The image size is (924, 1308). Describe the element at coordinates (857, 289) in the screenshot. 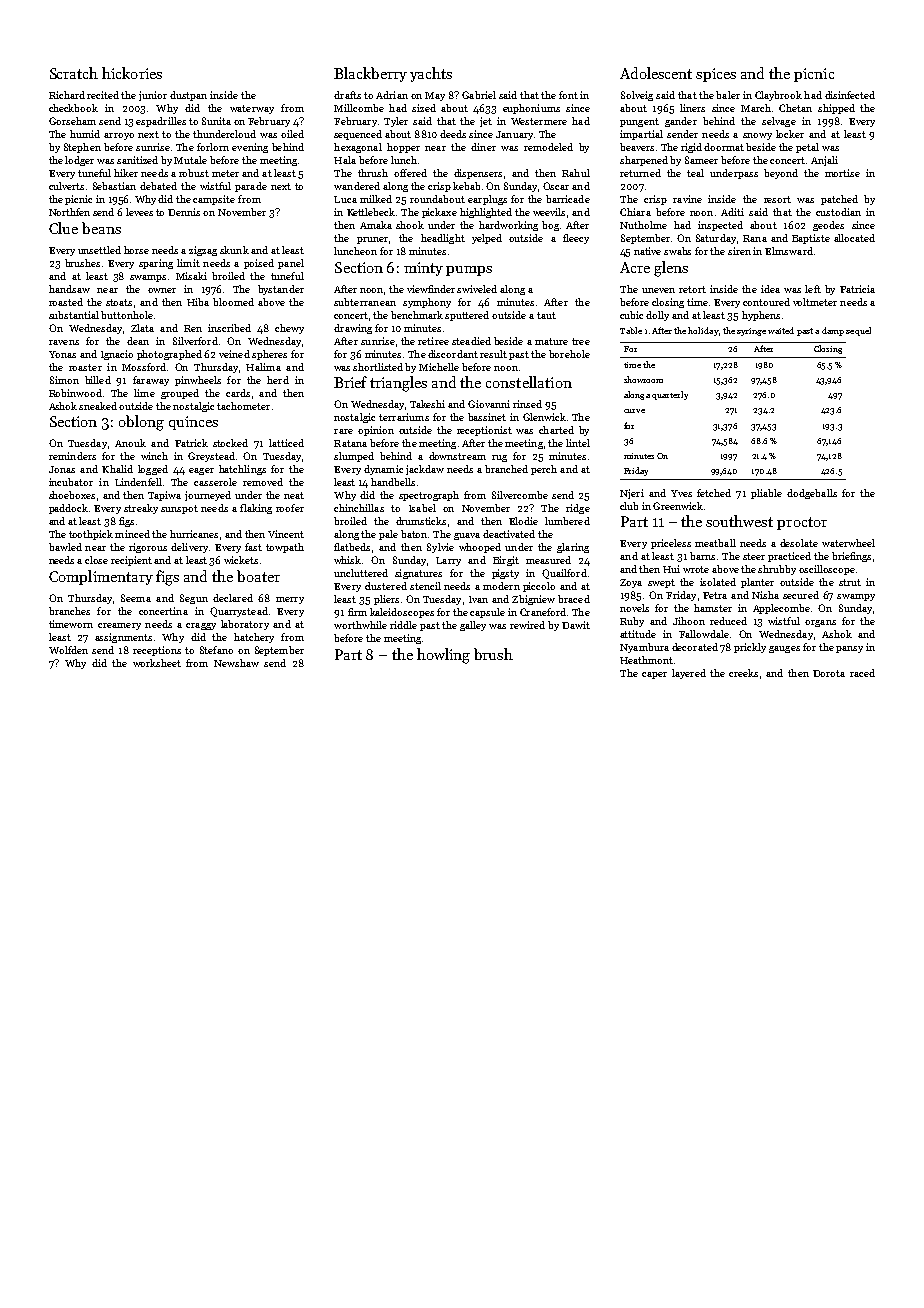

I see `Patricia` at that location.
